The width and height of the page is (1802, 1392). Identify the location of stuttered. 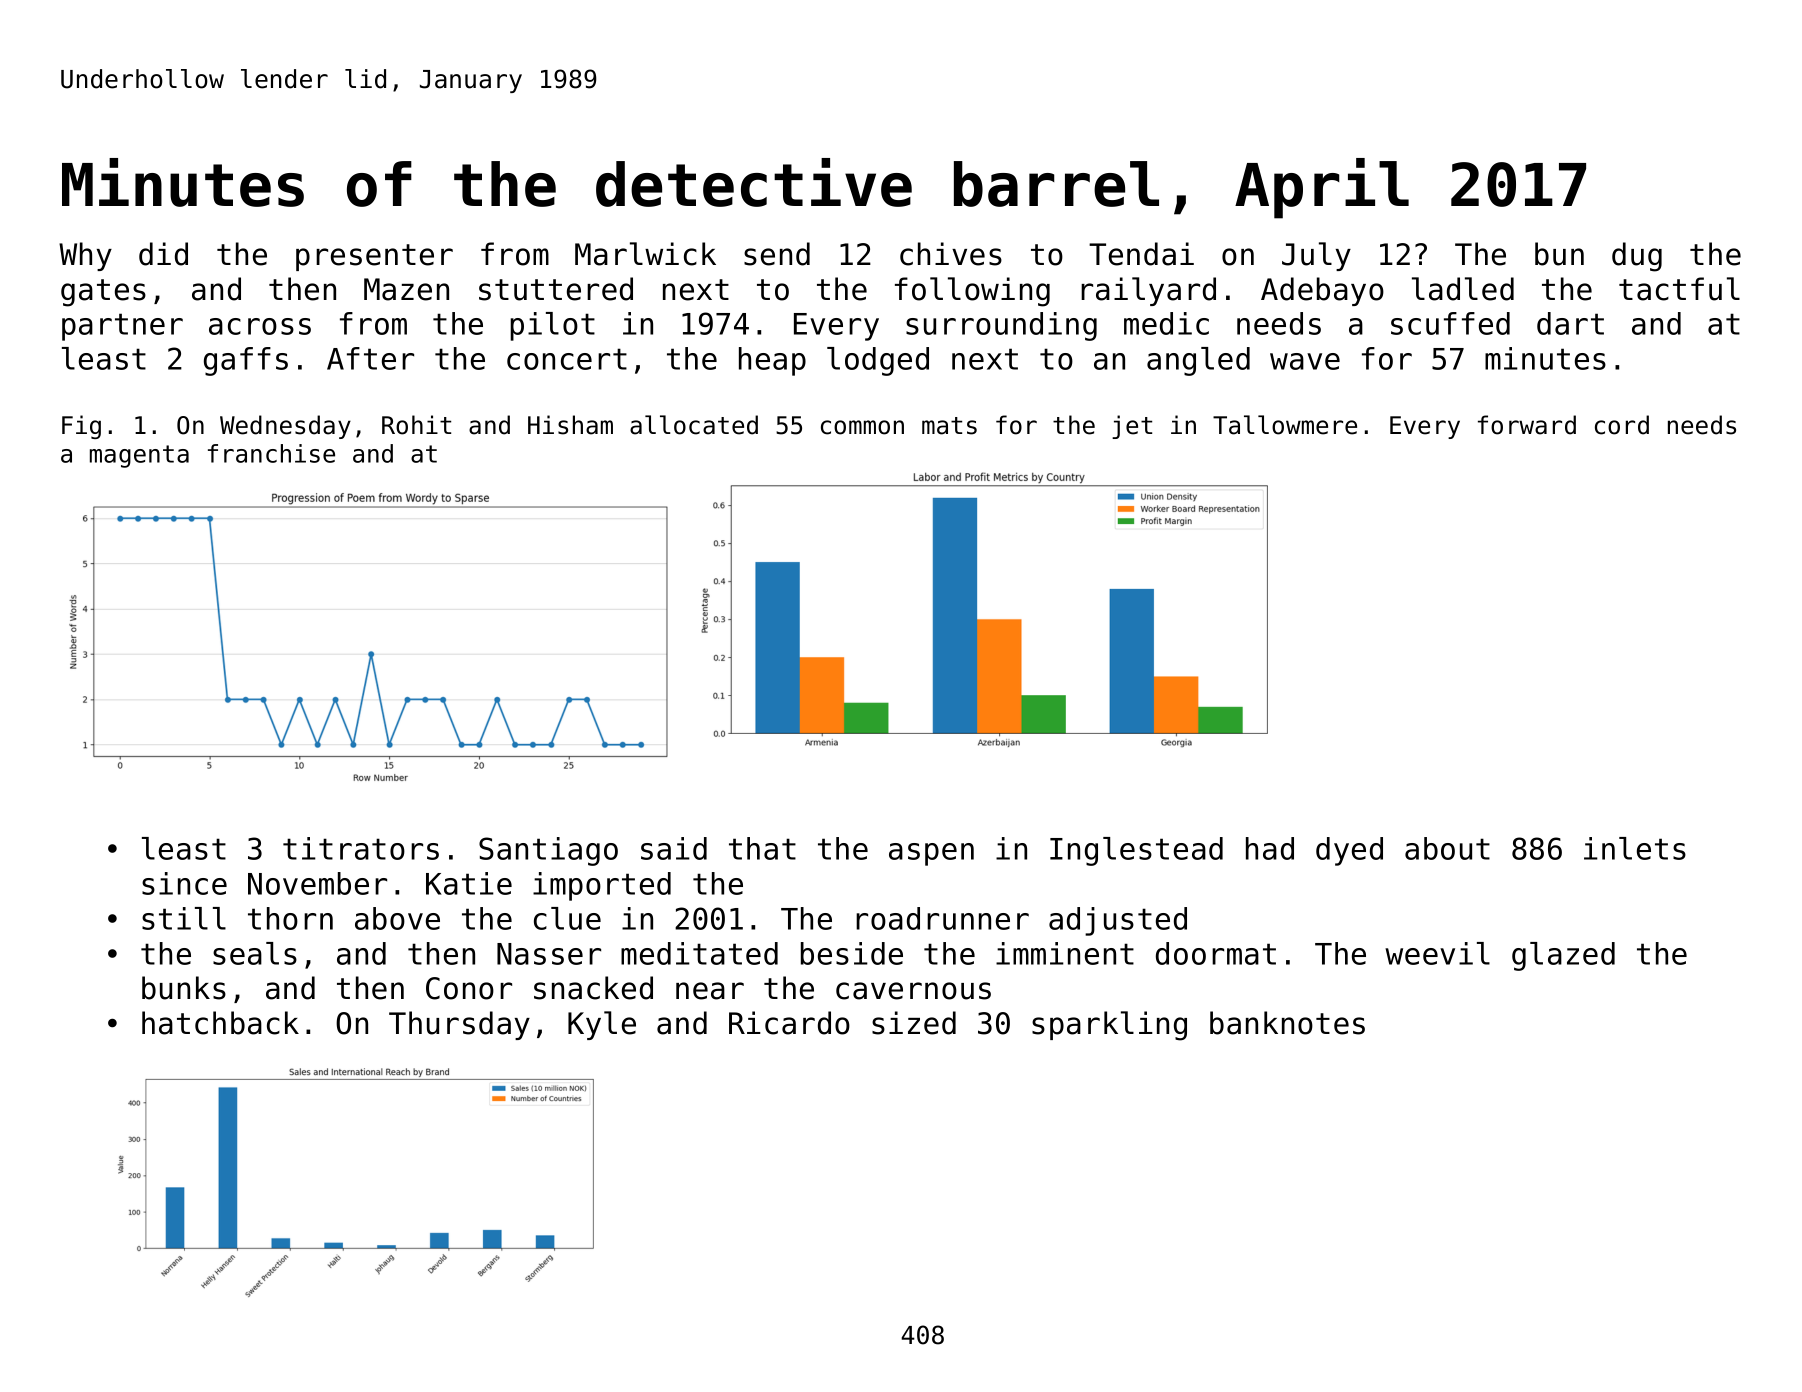
(556, 289).
